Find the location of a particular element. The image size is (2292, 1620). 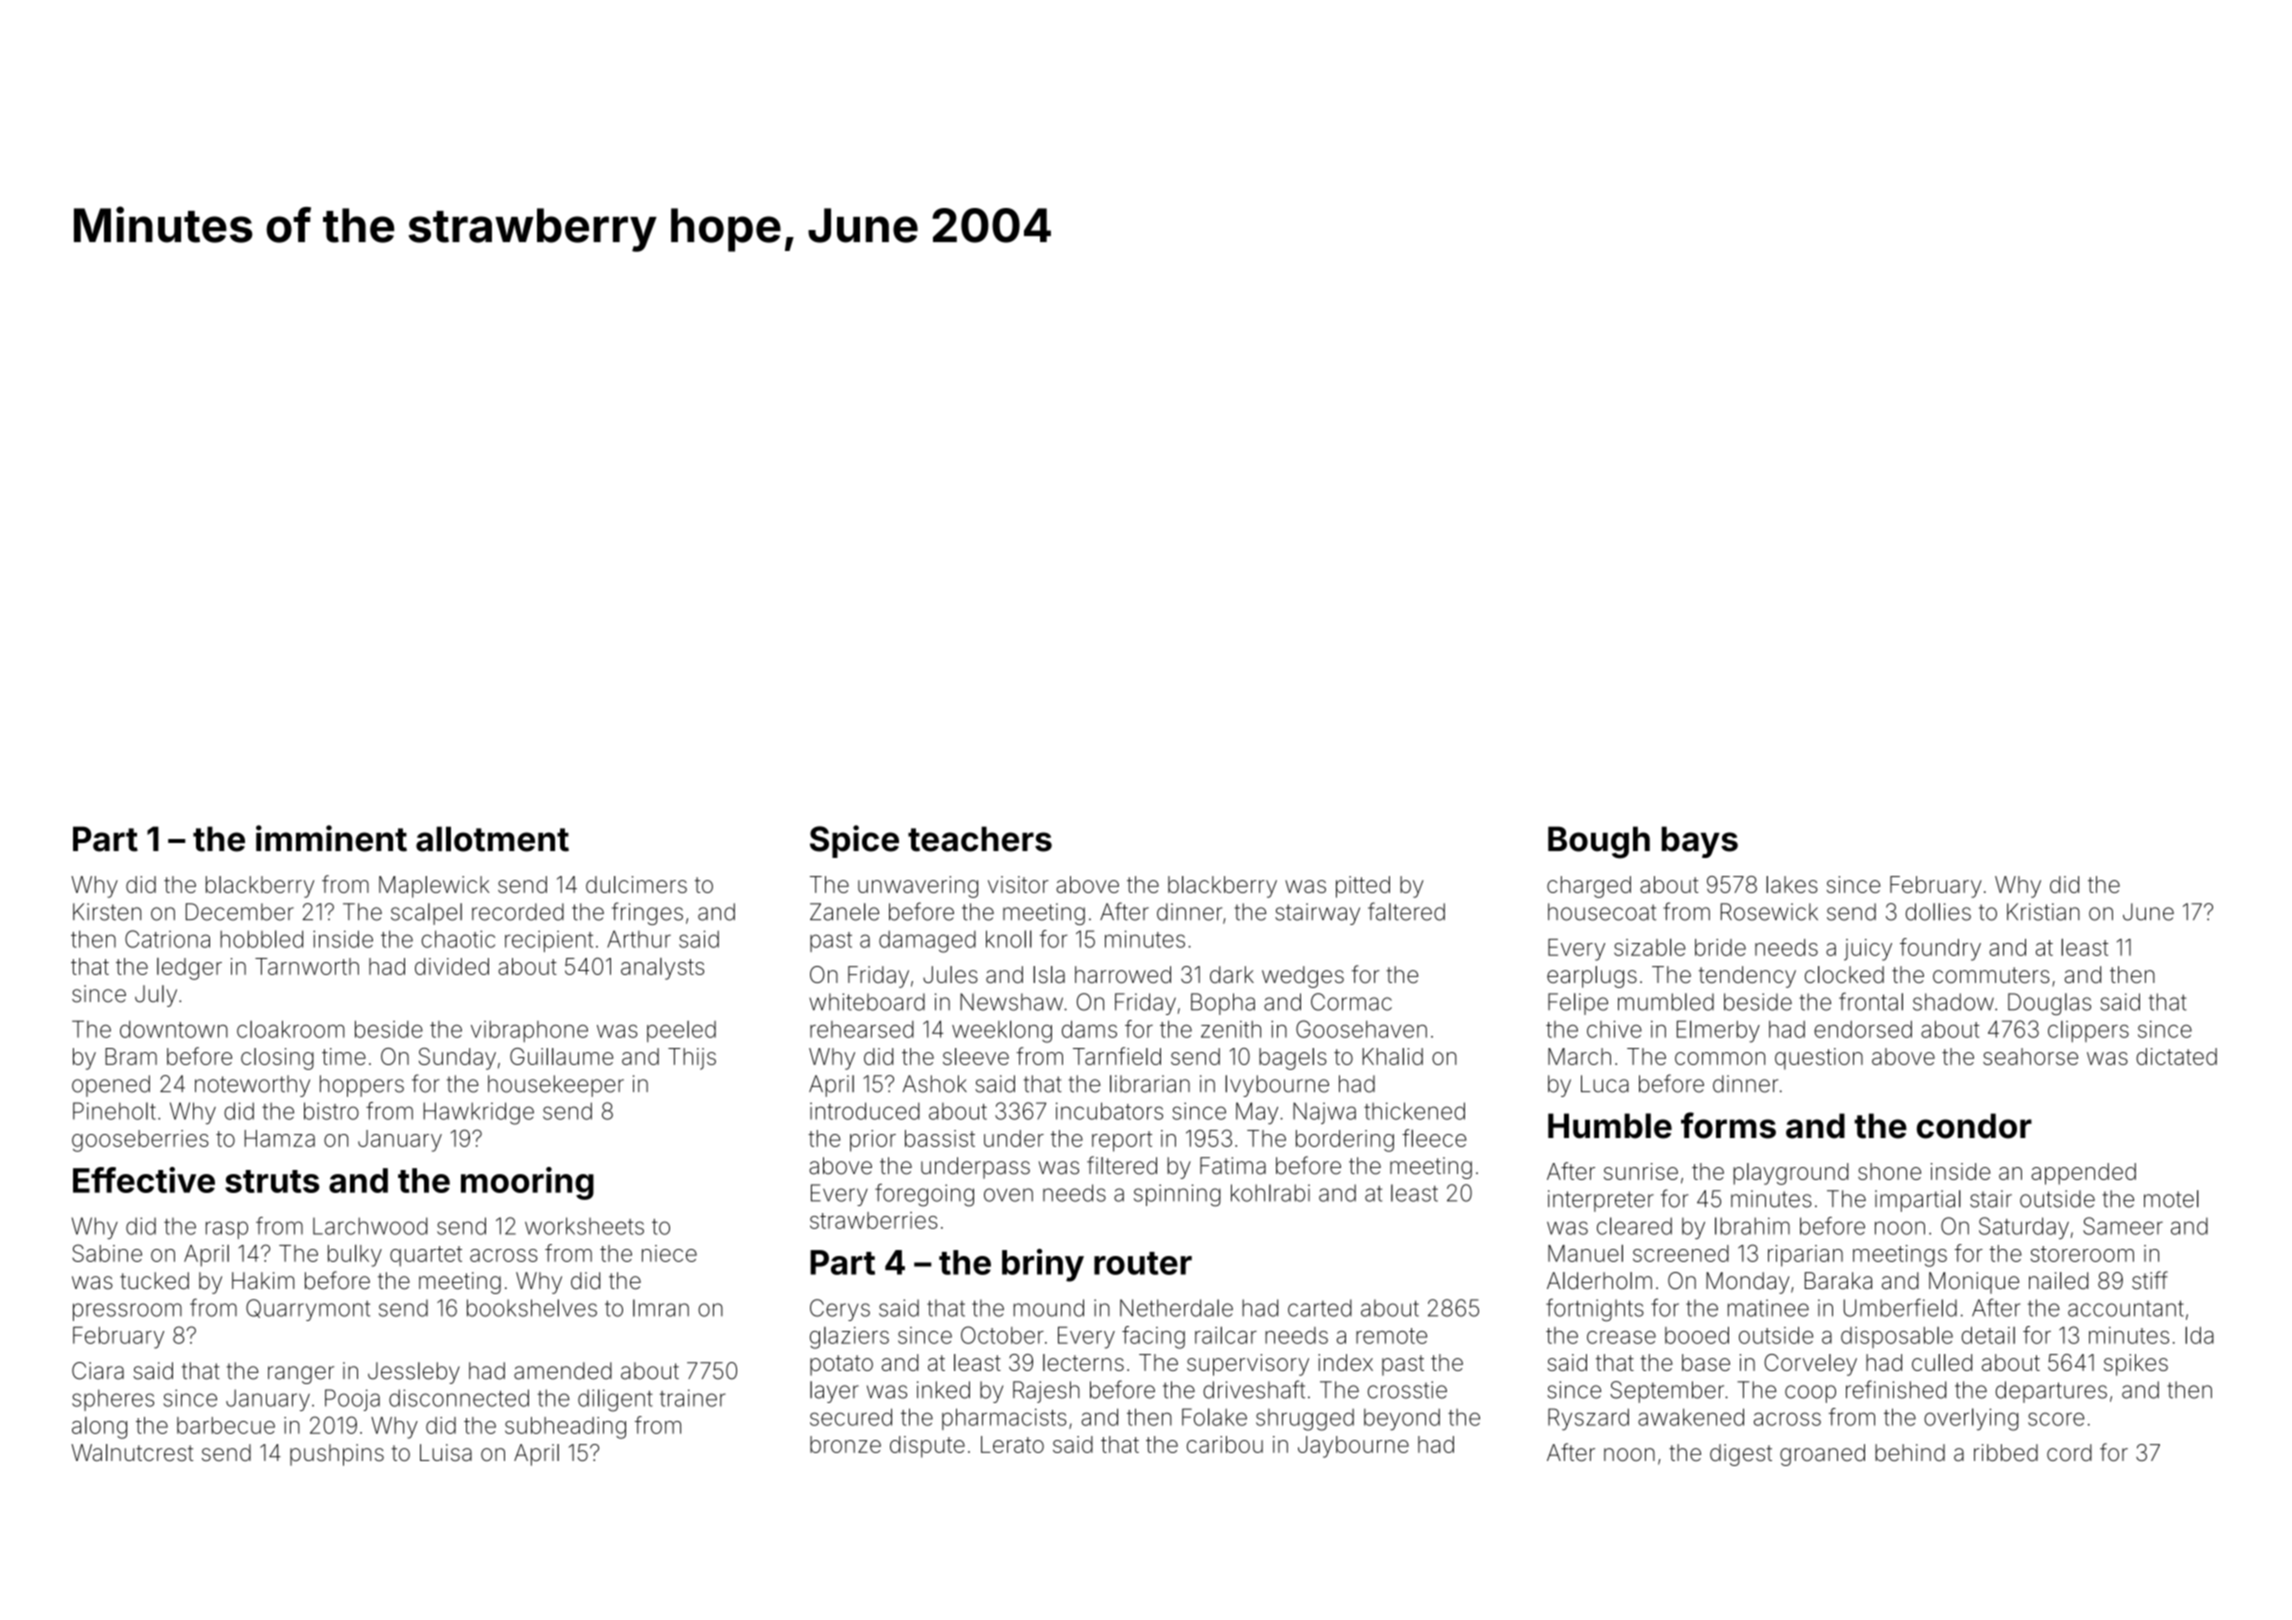

Walnutcrest is located at coordinates (132, 1452).
